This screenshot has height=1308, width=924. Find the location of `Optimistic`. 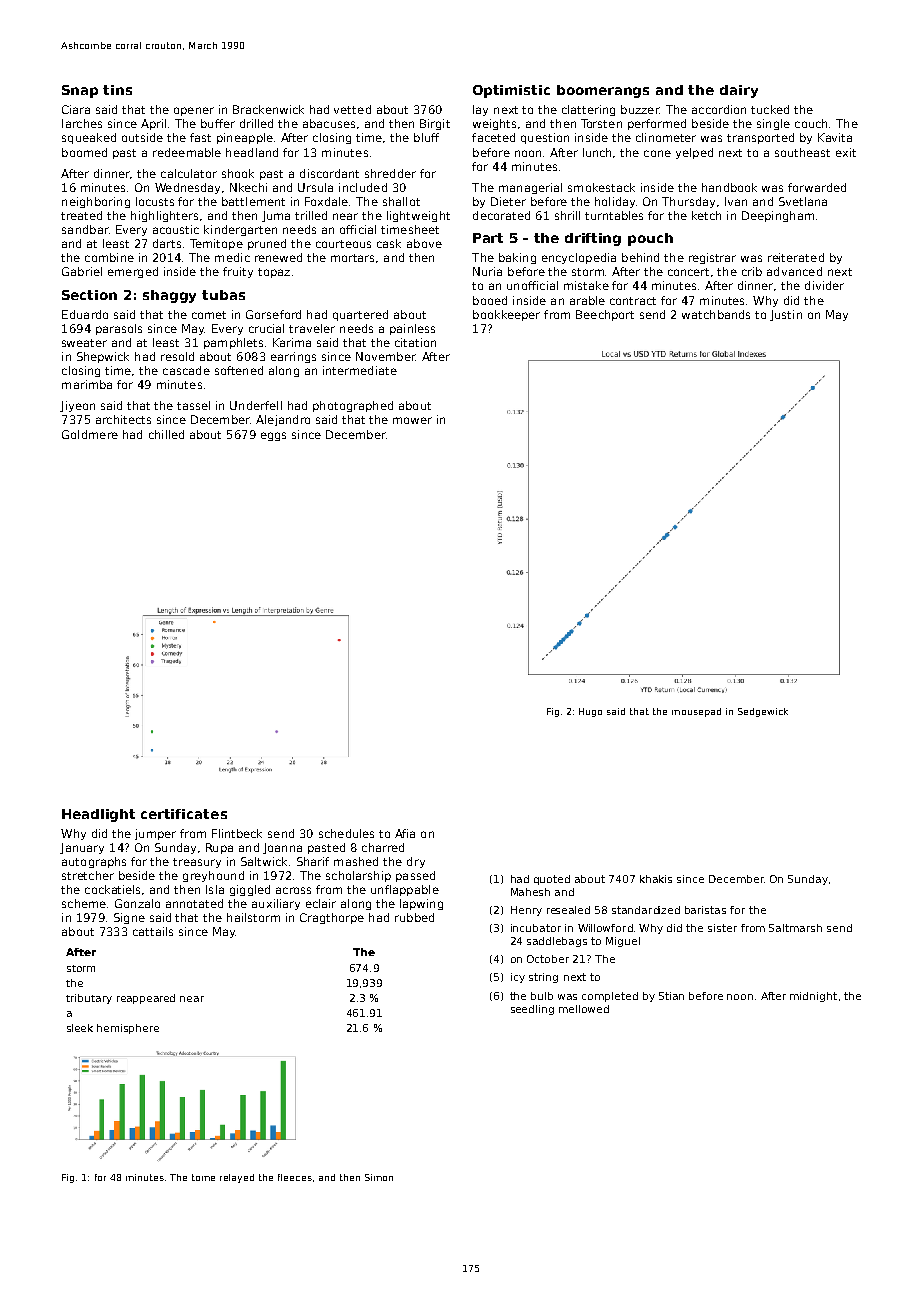

Optimistic is located at coordinates (511, 91).
